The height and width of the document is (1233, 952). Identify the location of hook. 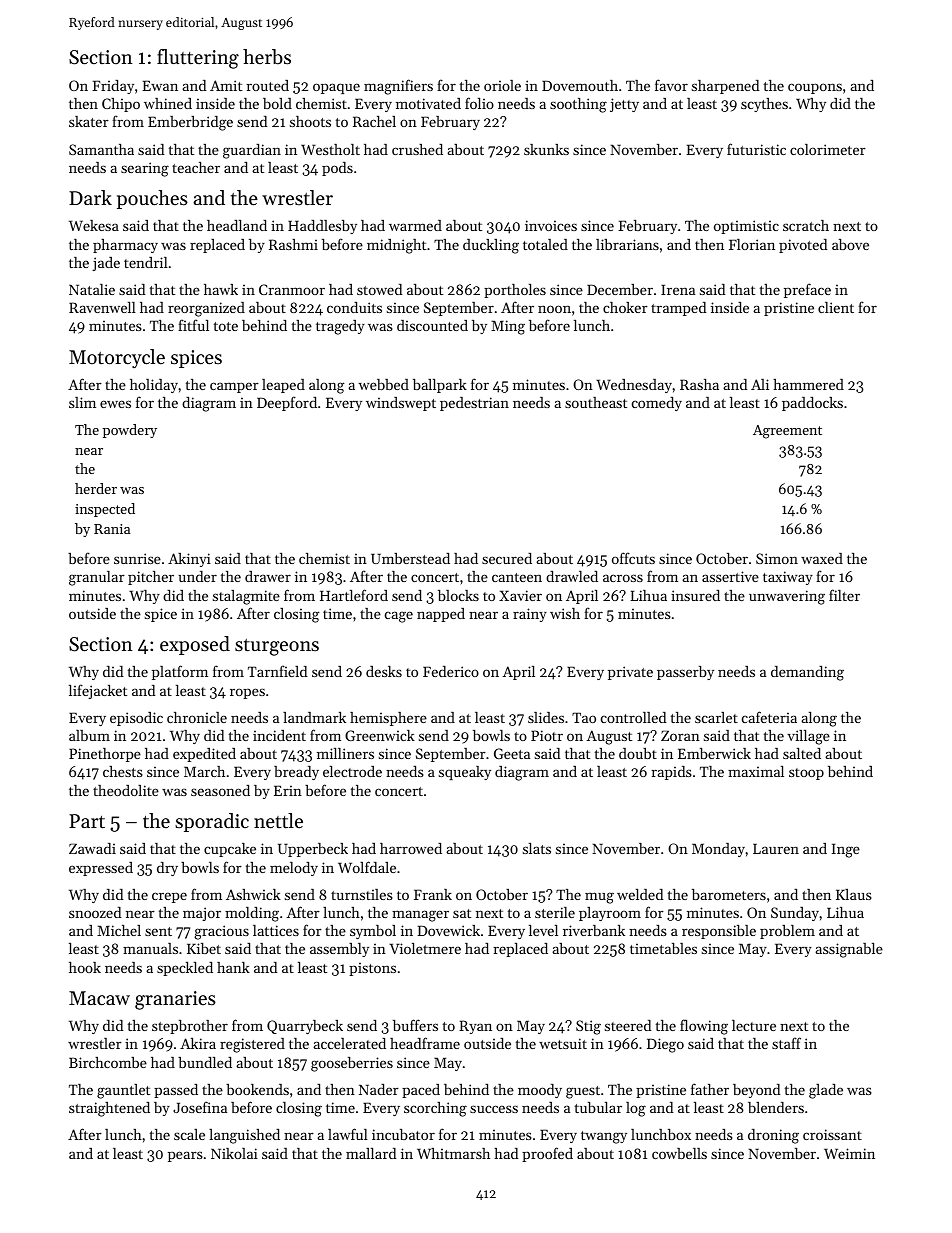
(85, 967).
